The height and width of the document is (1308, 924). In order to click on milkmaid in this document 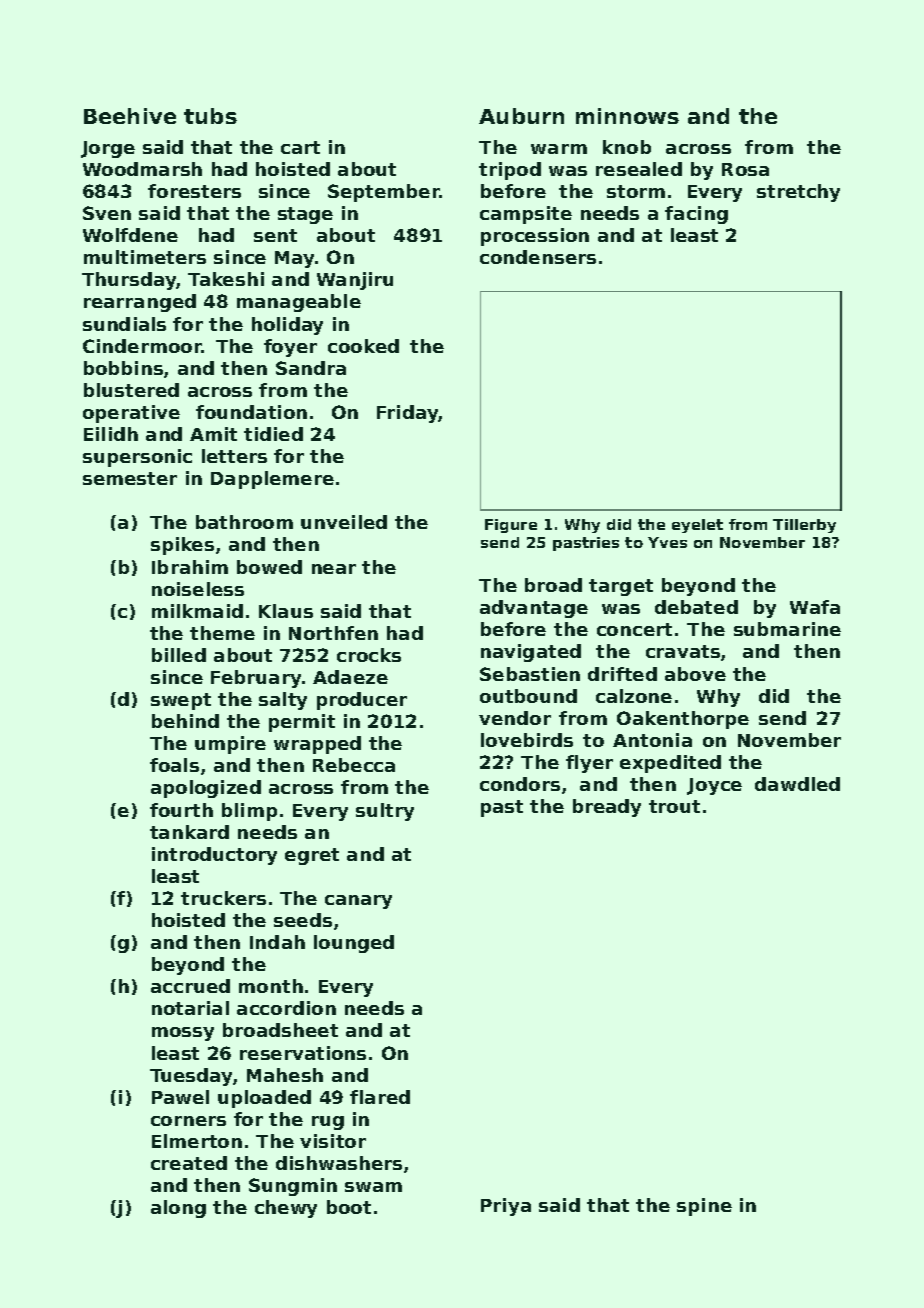, I will do `click(197, 611)`.
